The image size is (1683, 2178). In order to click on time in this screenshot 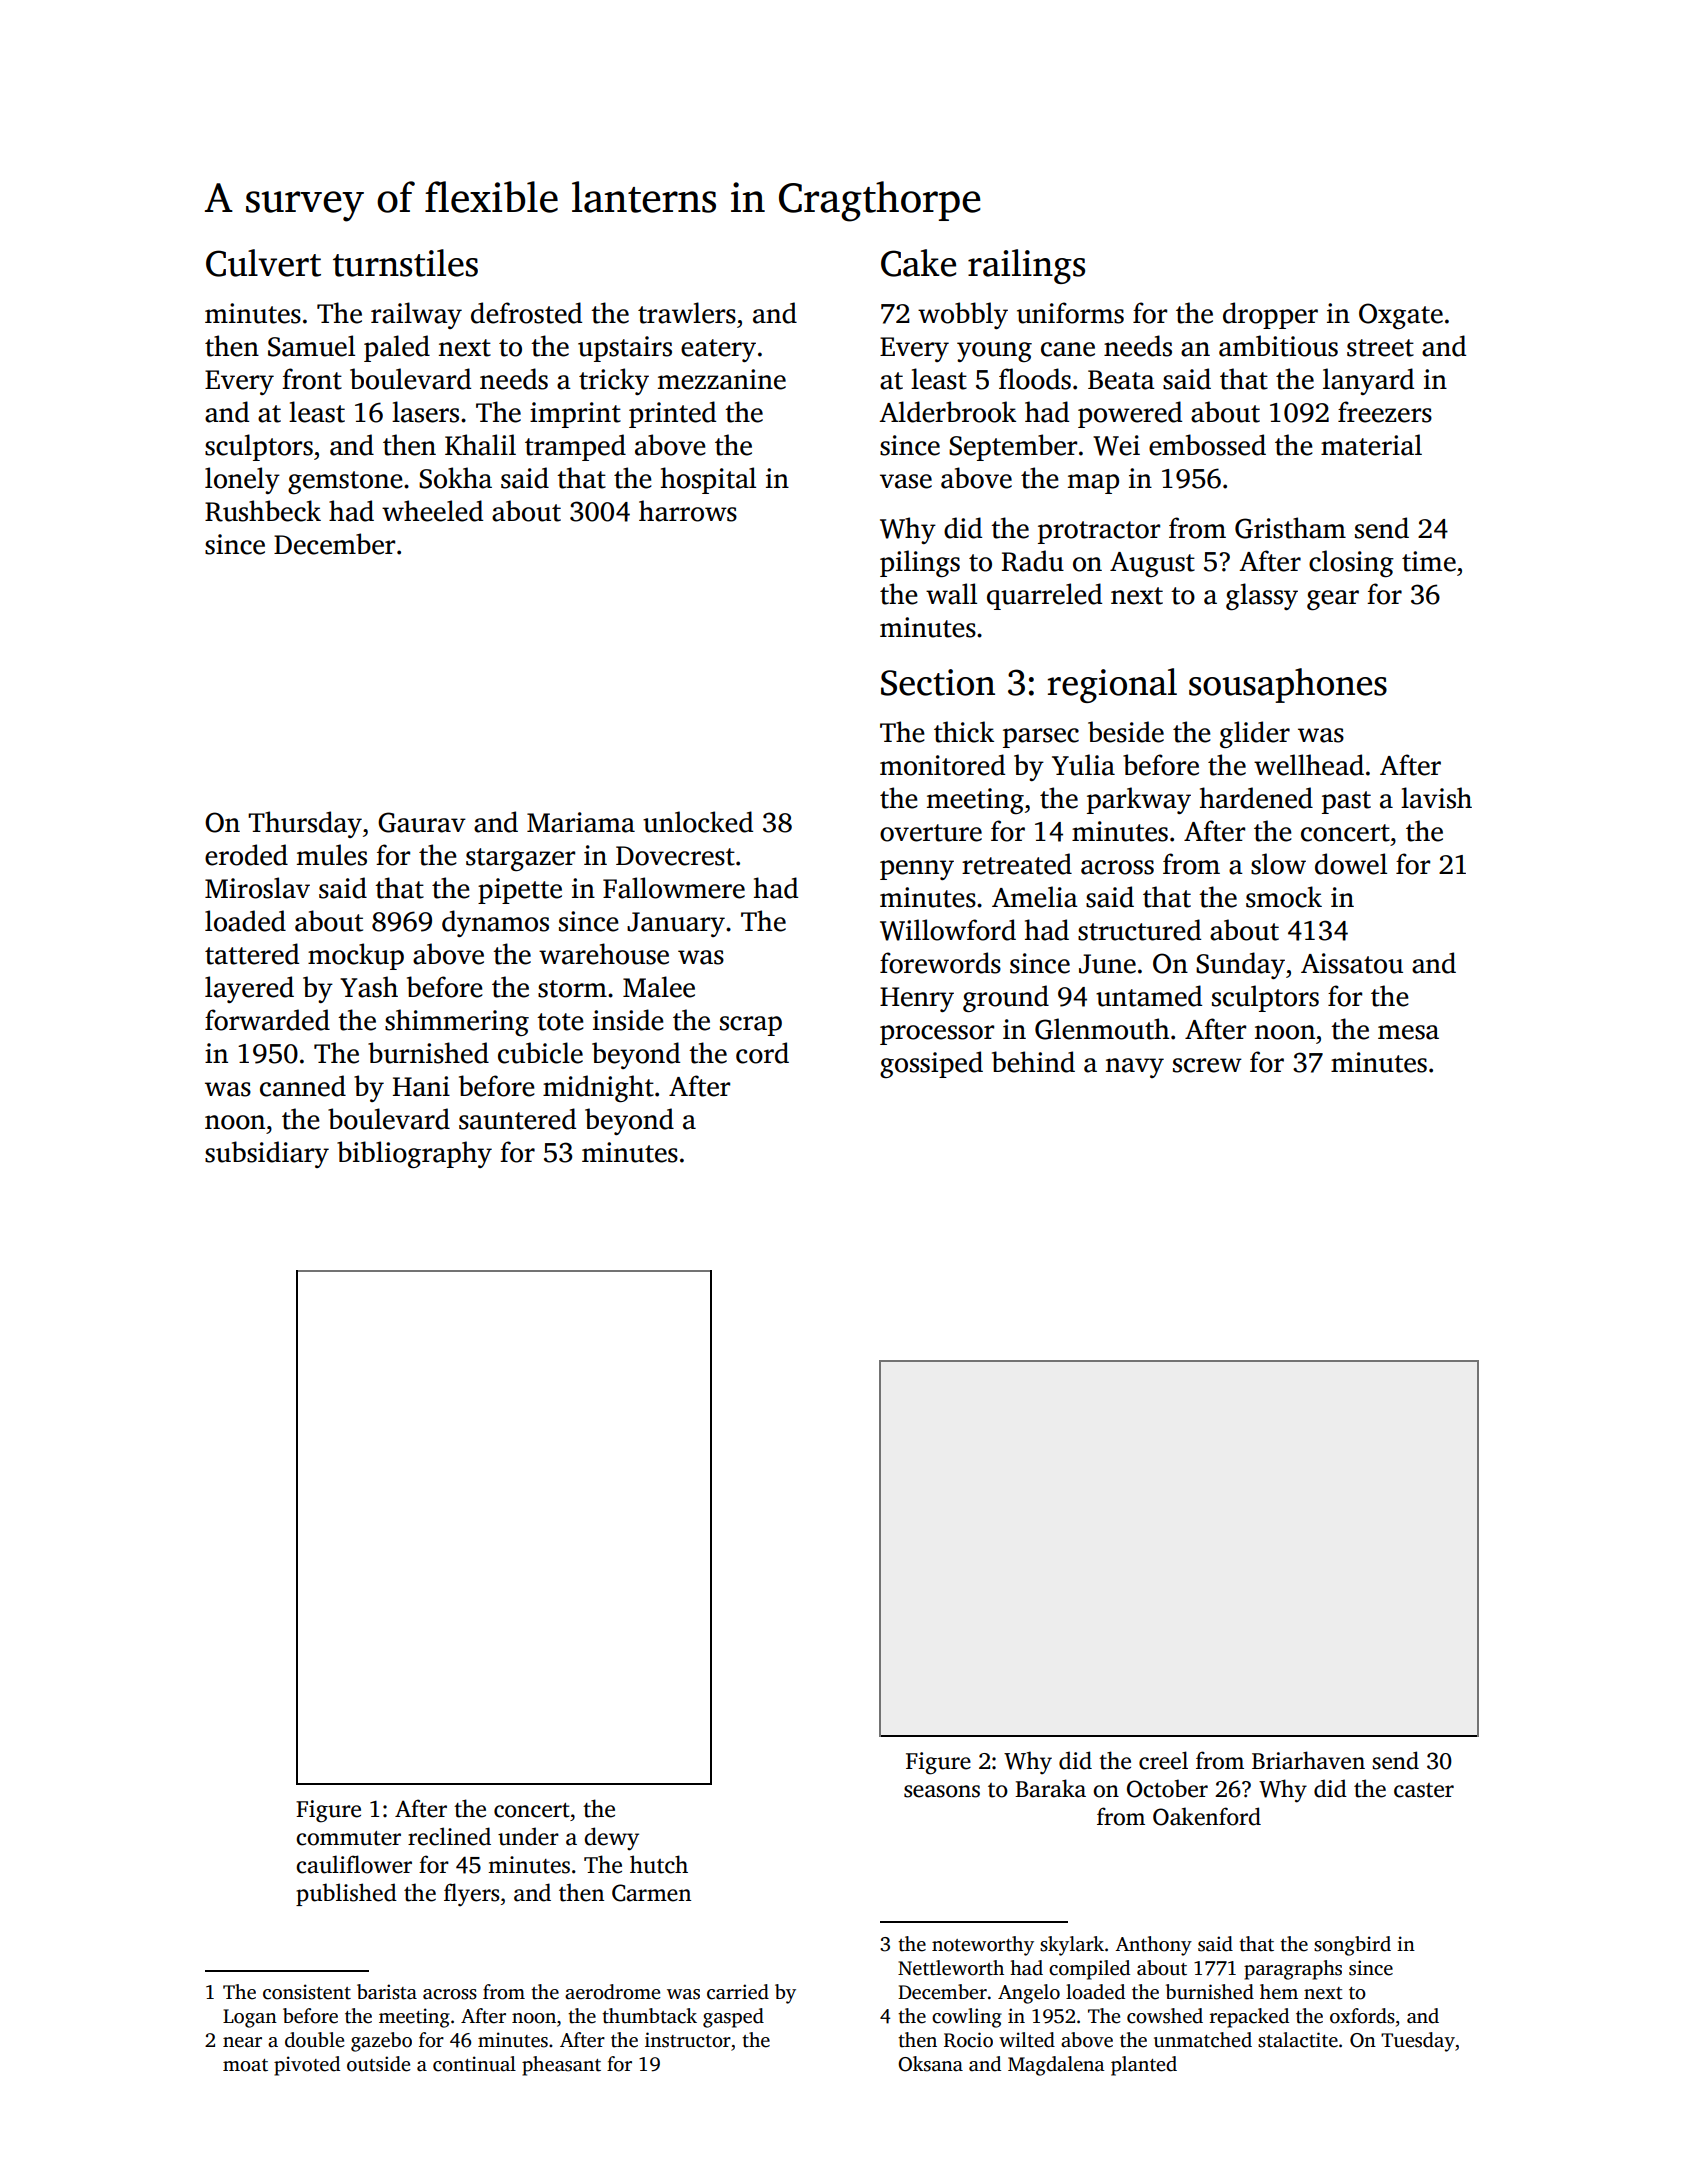, I will do `click(1429, 561)`.
